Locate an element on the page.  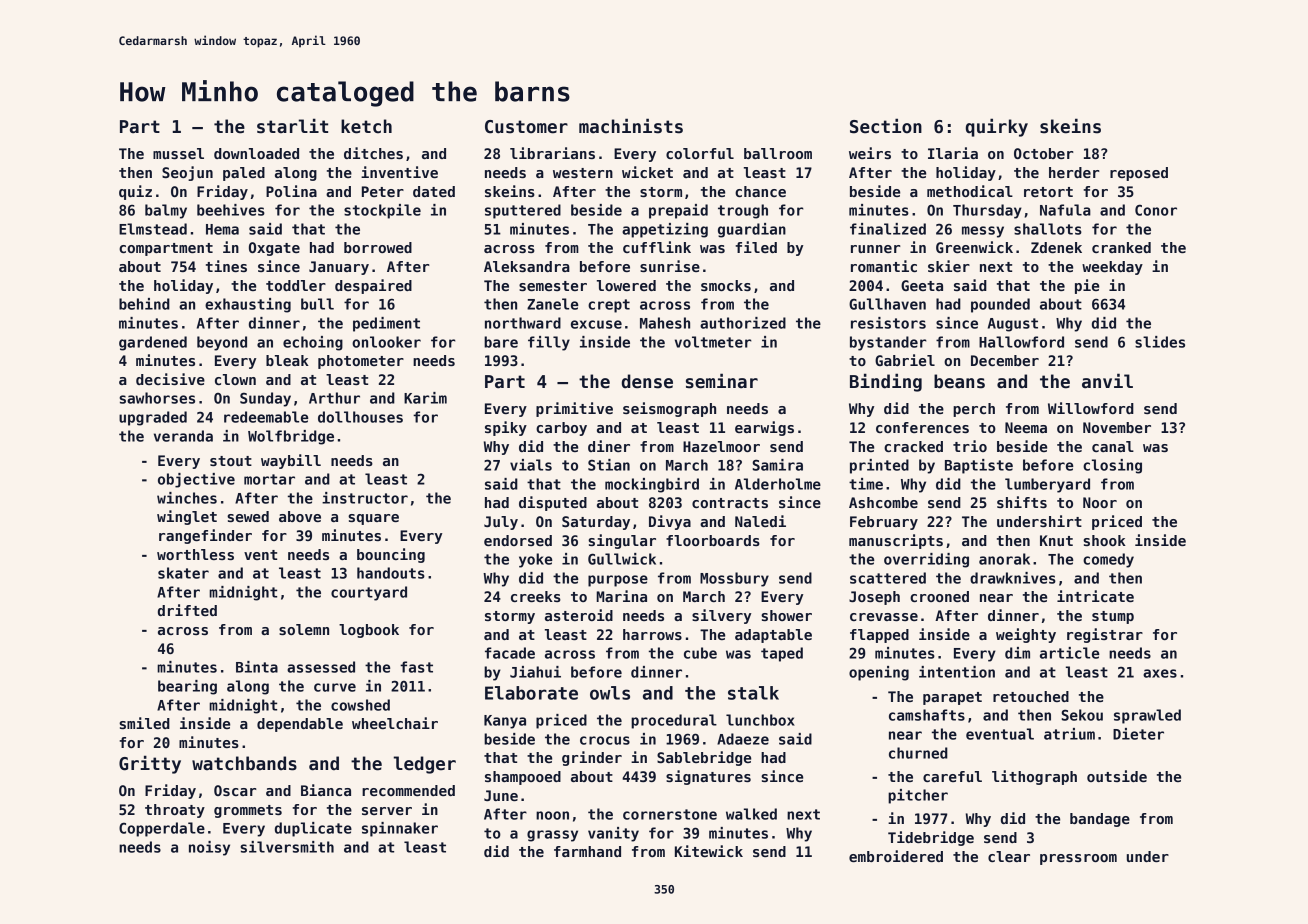
Wolfbridge is located at coordinates (291, 437).
